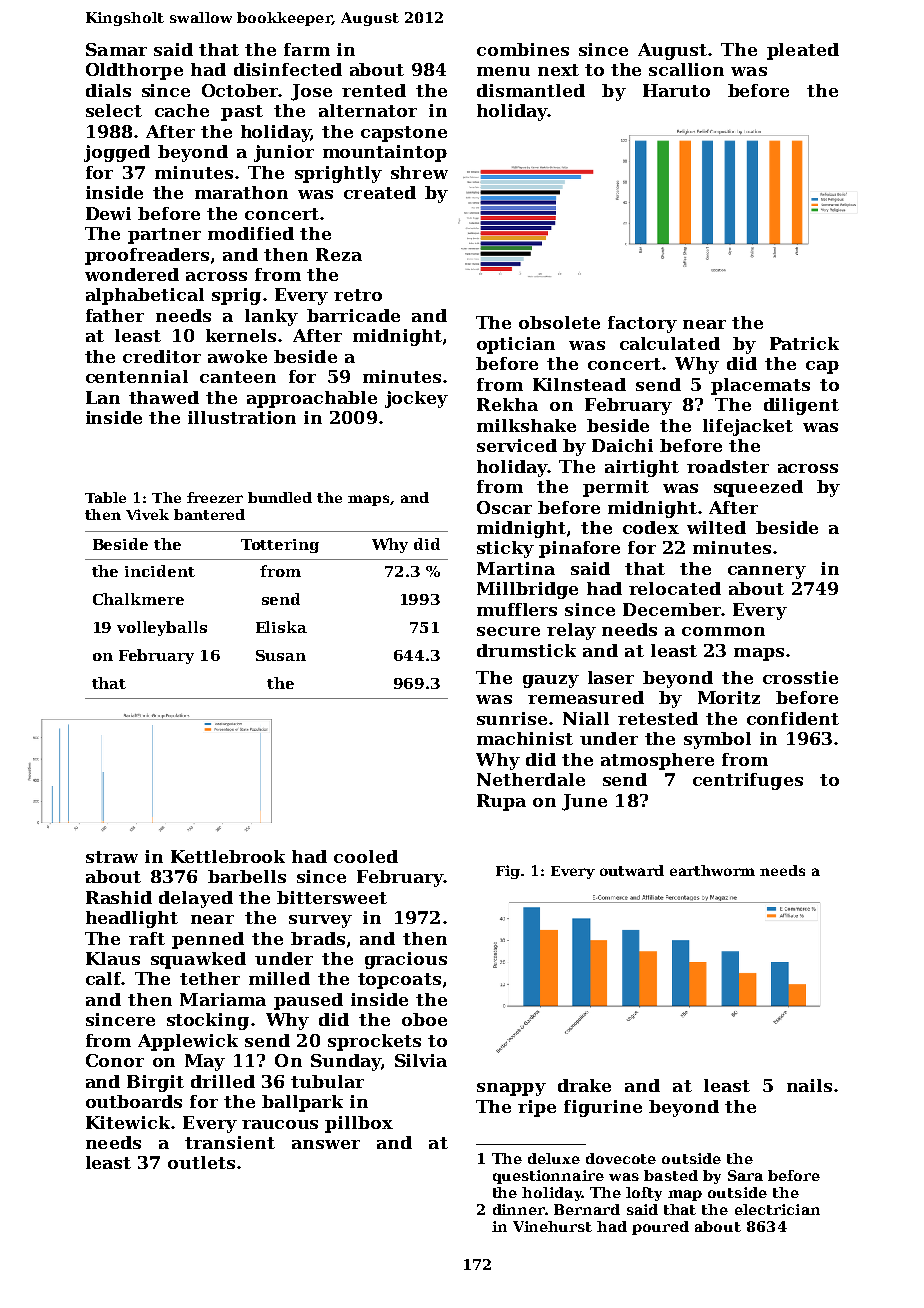  Describe the element at coordinates (716, 527) in the page. I see `wilted` at that location.
